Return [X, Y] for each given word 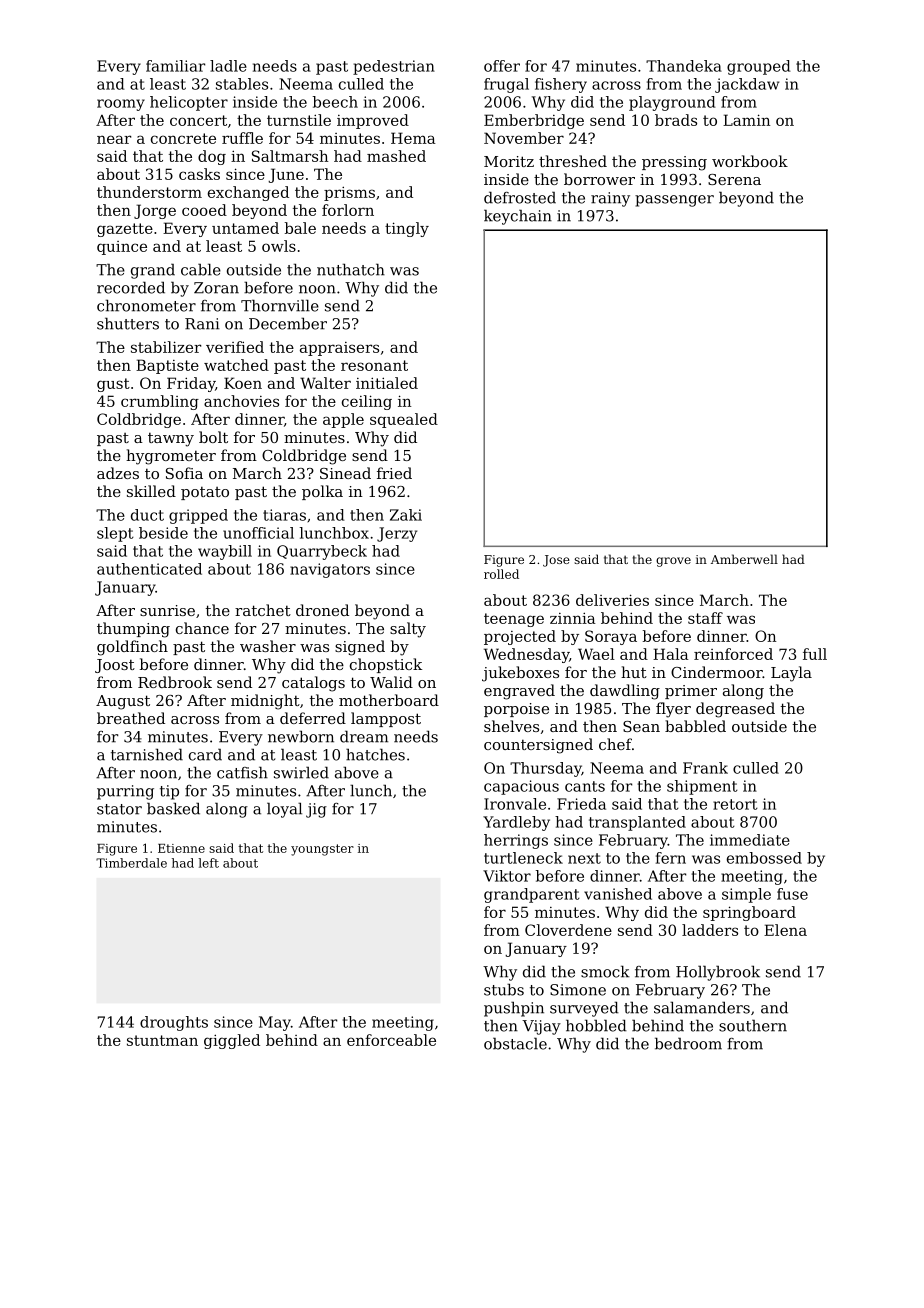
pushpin [514, 1009]
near [114, 139]
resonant [374, 365]
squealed [404, 420]
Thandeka [684, 66]
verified [235, 347]
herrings [516, 841]
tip [169, 792]
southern [753, 1025]
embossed [764, 858]
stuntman [162, 1040]
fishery [561, 85]
